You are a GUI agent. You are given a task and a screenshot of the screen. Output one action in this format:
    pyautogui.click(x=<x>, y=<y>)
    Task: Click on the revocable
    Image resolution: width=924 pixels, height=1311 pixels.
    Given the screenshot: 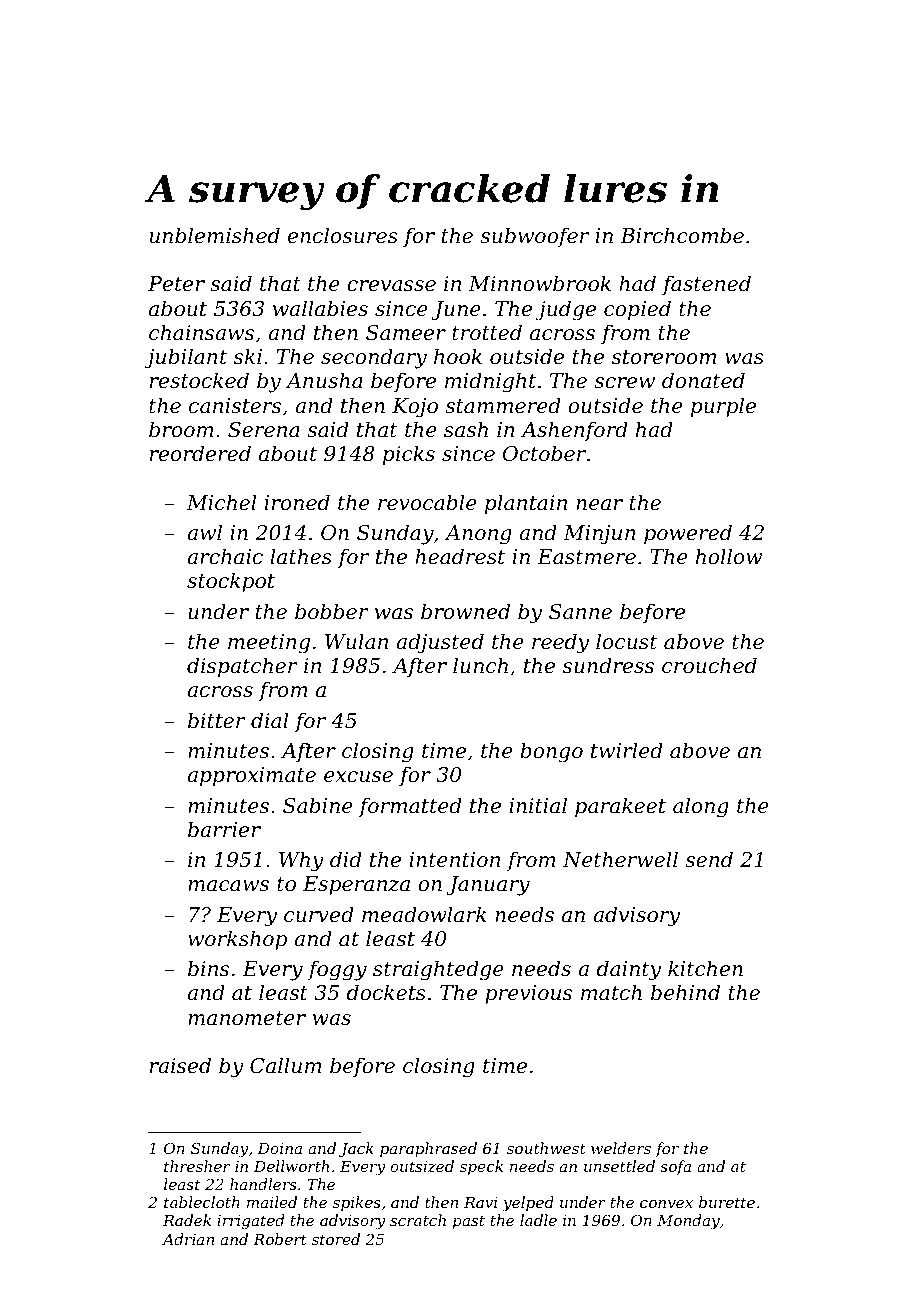 What is the action you would take?
    pyautogui.click(x=427, y=502)
